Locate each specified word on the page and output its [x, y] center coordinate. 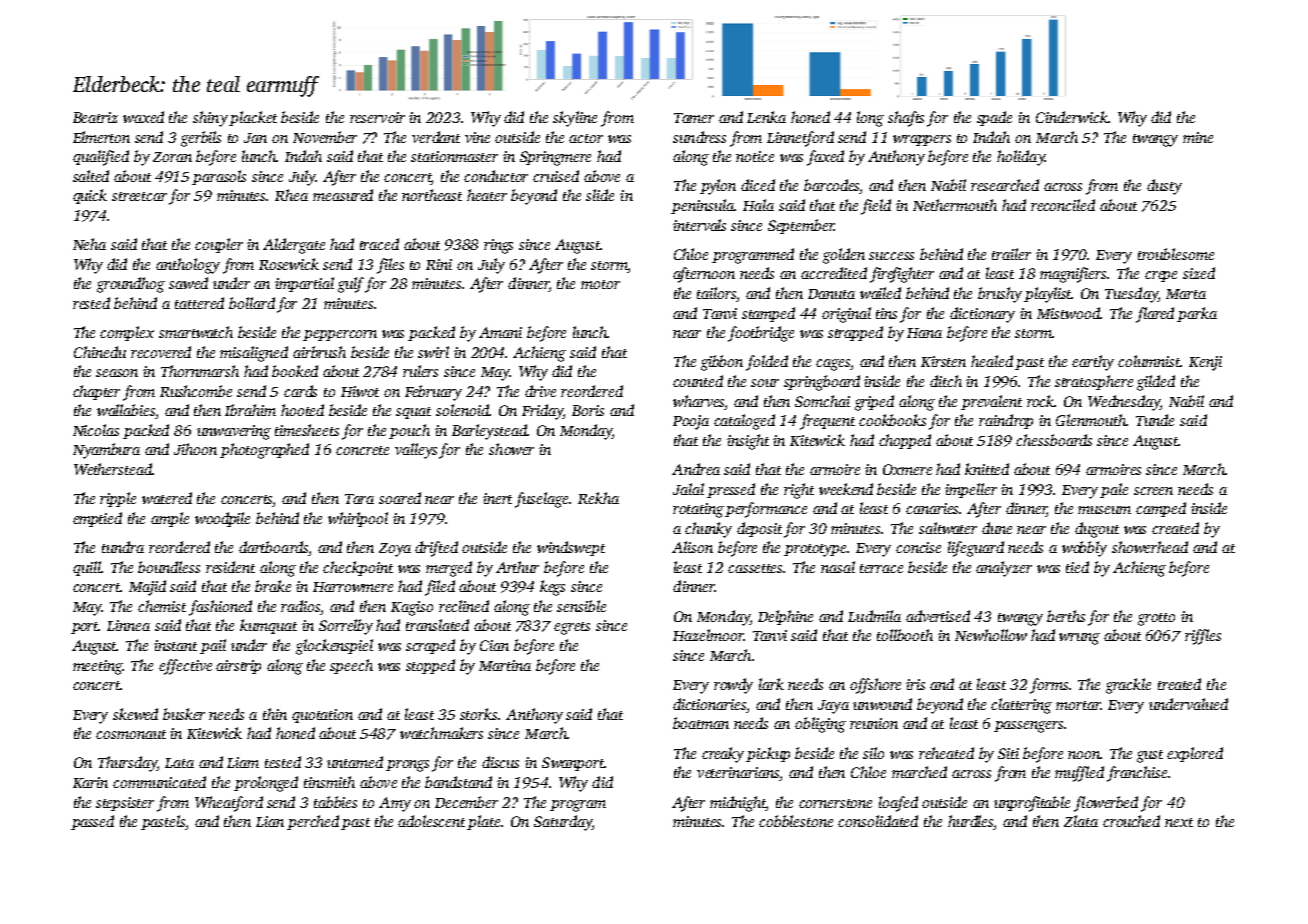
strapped [855, 333]
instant [175, 645]
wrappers [922, 140]
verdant [436, 137]
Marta [1186, 294]
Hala [758, 205]
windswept [571, 548]
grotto [1156, 619]
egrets [572, 628]
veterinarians [738, 774]
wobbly [1084, 549]
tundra [123, 547]
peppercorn [340, 335]
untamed [355, 762]
